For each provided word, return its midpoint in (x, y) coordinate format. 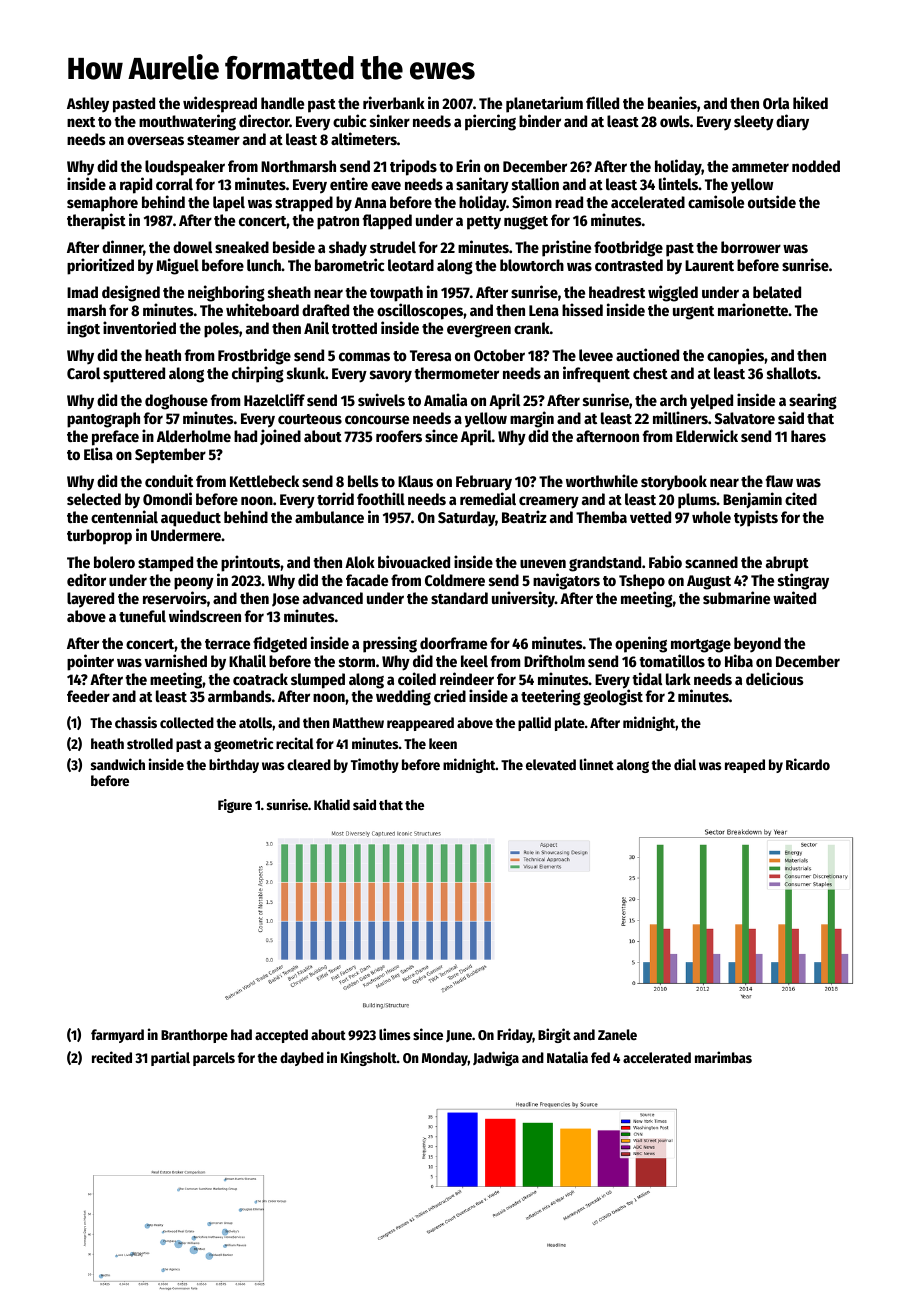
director (264, 120)
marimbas (723, 1057)
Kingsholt (369, 1058)
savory (391, 376)
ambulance (329, 517)
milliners (680, 417)
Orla (776, 103)
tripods (413, 167)
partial (170, 1058)
